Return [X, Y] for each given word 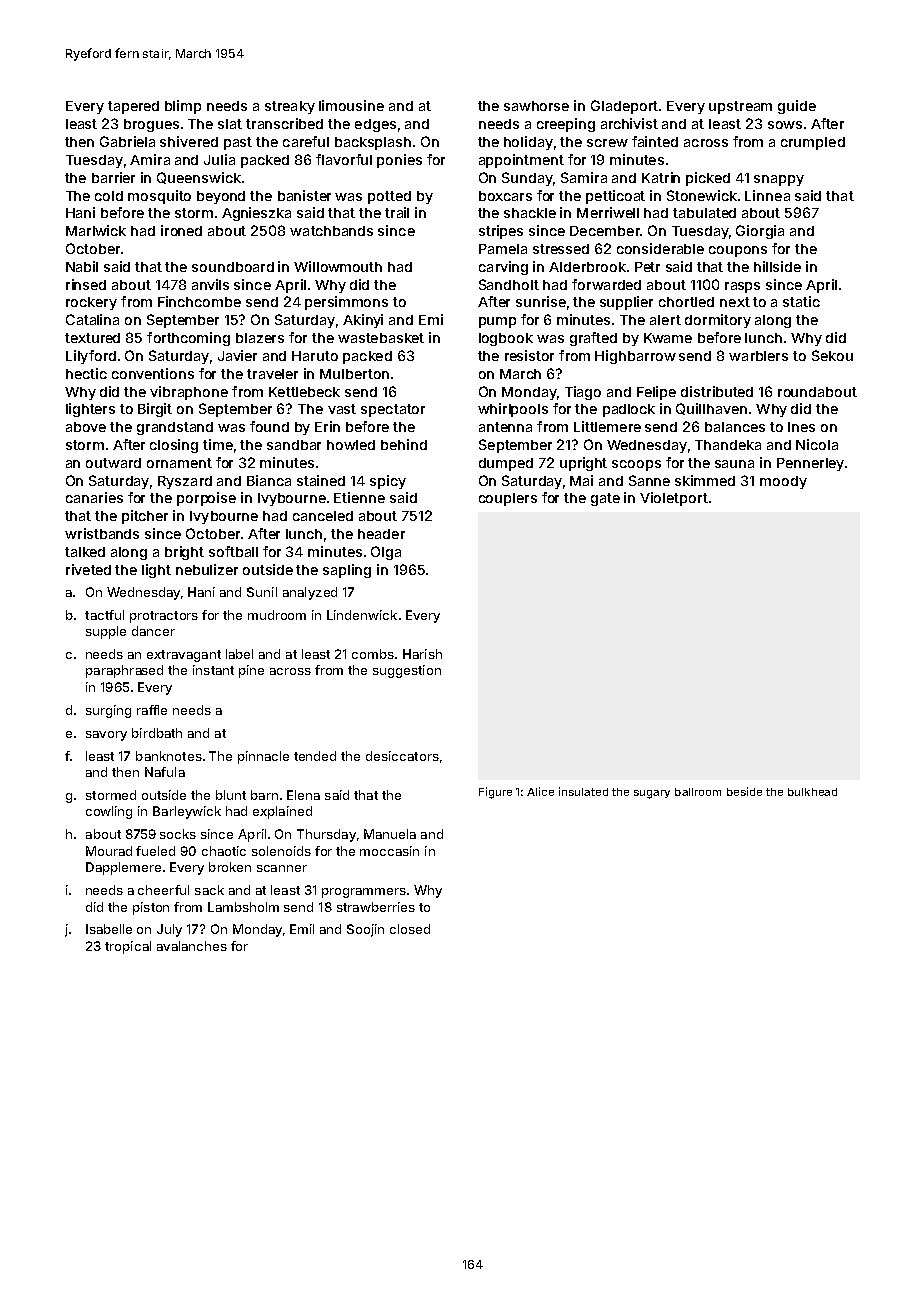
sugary [652, 794]
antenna [505, 427]
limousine [351, 105]
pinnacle [263, 757]
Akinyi [363, 321]
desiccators [402, 756]
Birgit [155, 410]
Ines [801, 427]
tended [315, 756]
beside [744, 791]
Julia [219, 159]
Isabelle [109, 929]
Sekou [832, 355]
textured [92, 338]
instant [213, 670]
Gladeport [624, 107]
